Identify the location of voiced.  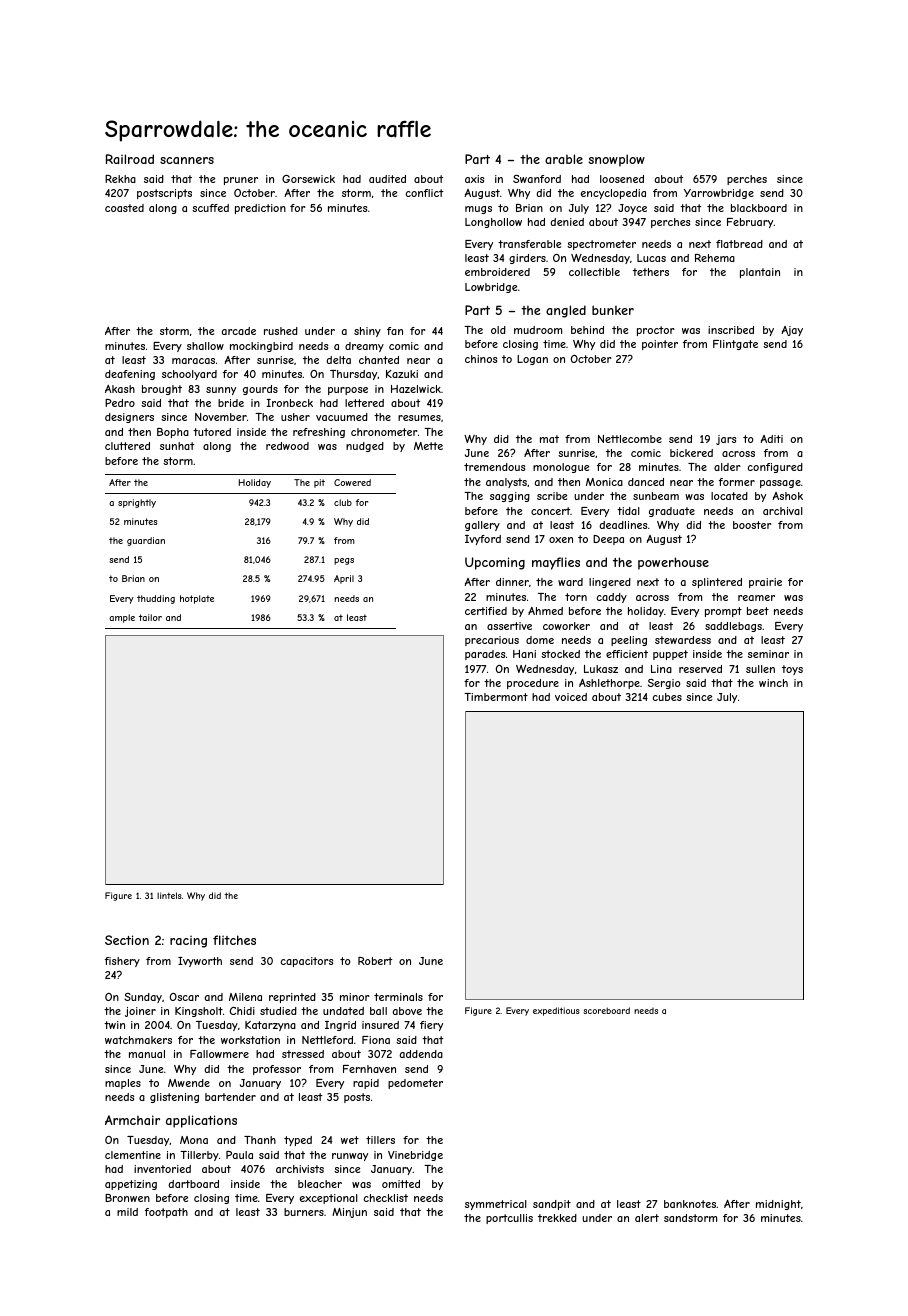
(571, 697).
